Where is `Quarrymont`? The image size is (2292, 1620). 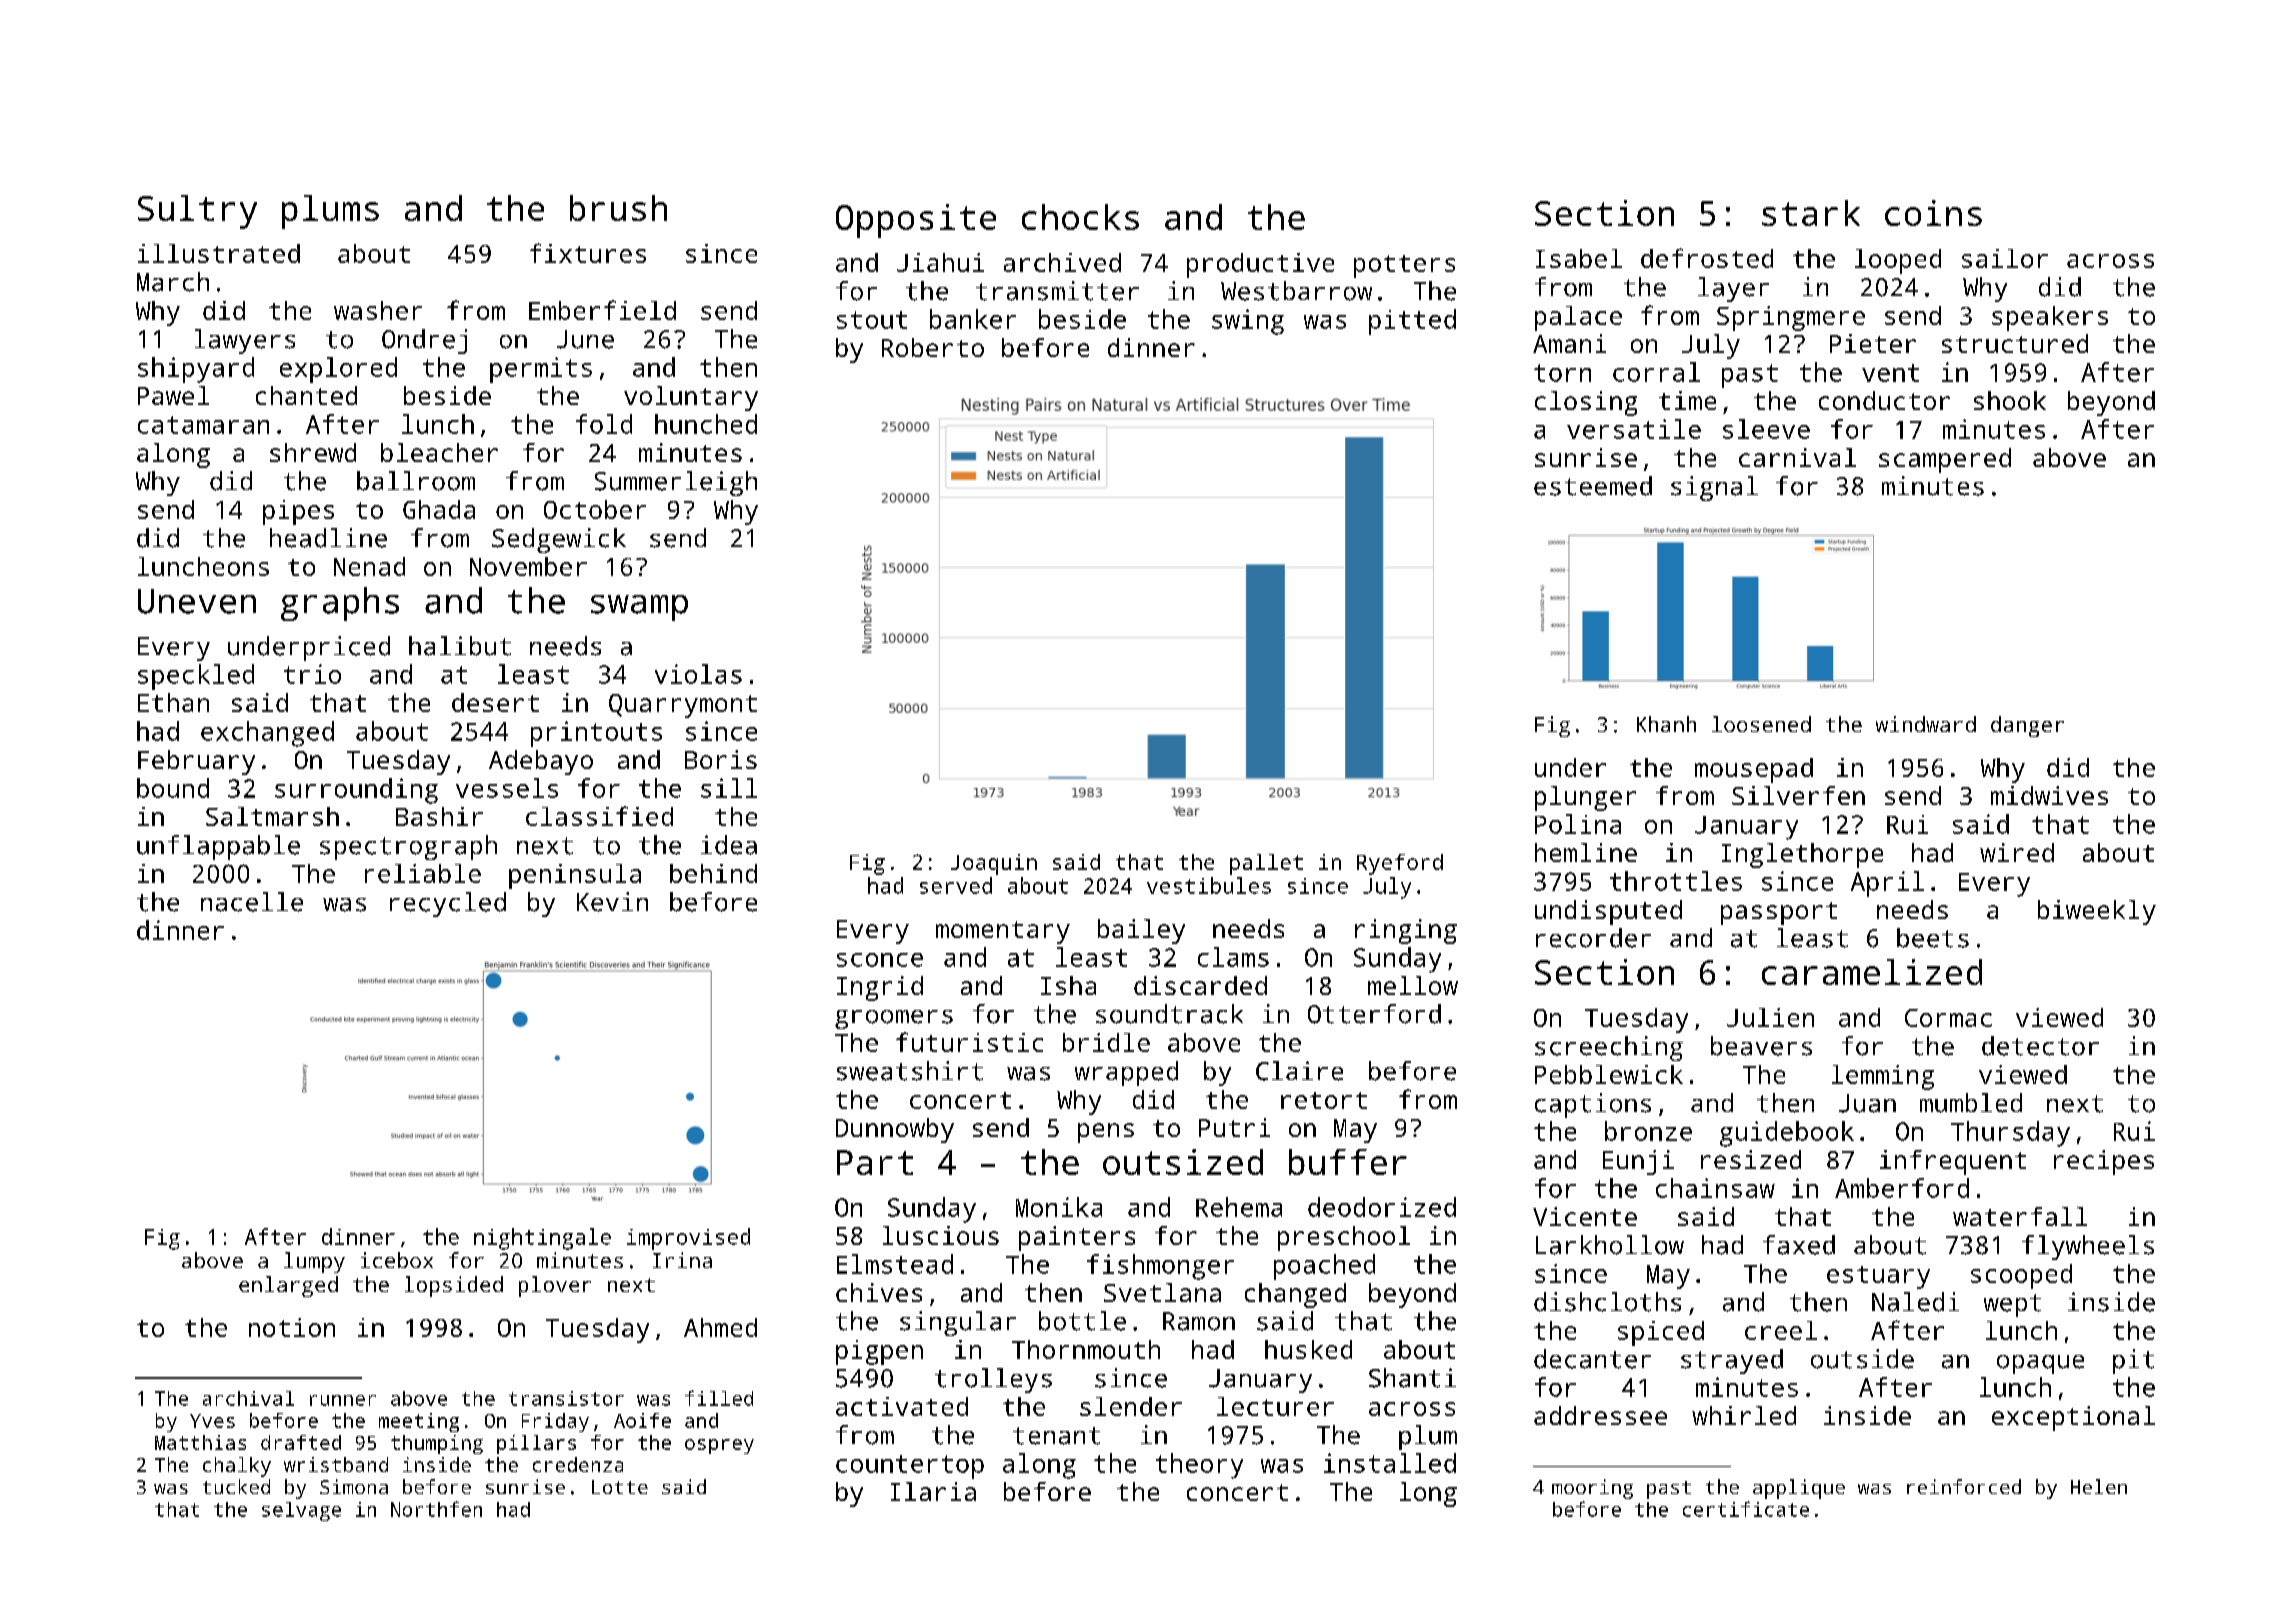 Quarrymont is located at coordinates (683, 706).
